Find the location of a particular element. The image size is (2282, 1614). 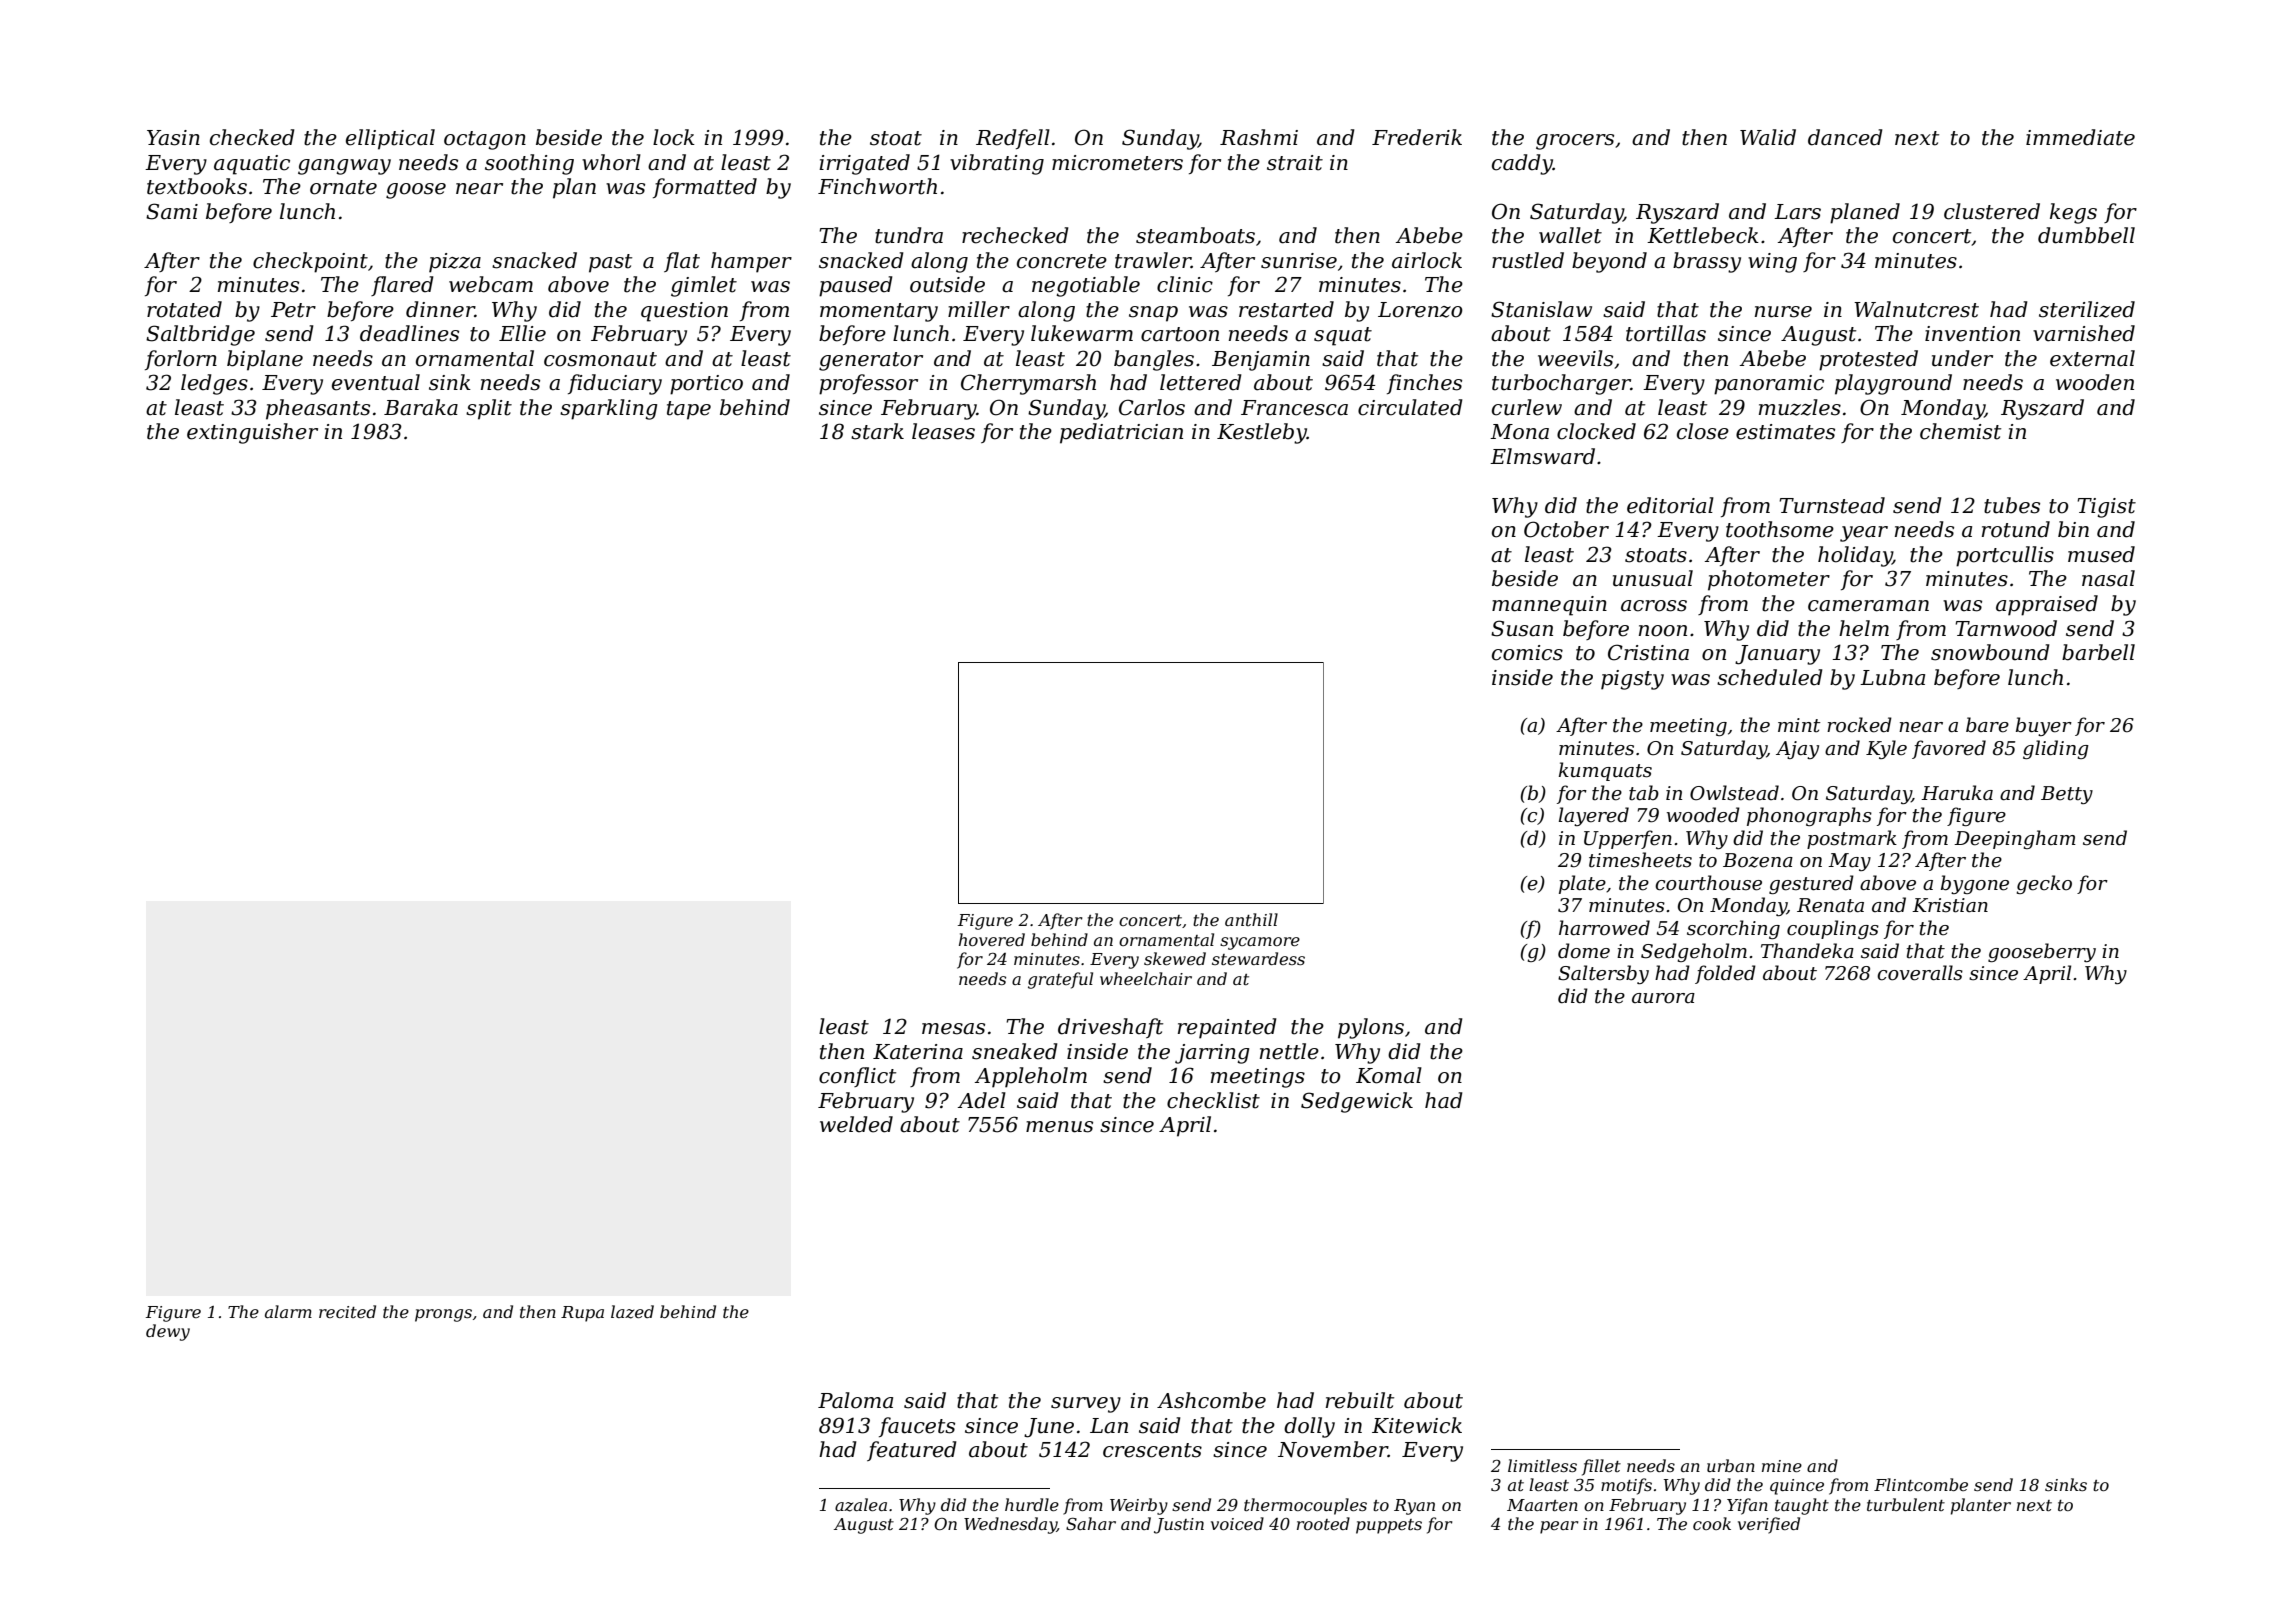

Yasin is located at coordinates (173, 138).
